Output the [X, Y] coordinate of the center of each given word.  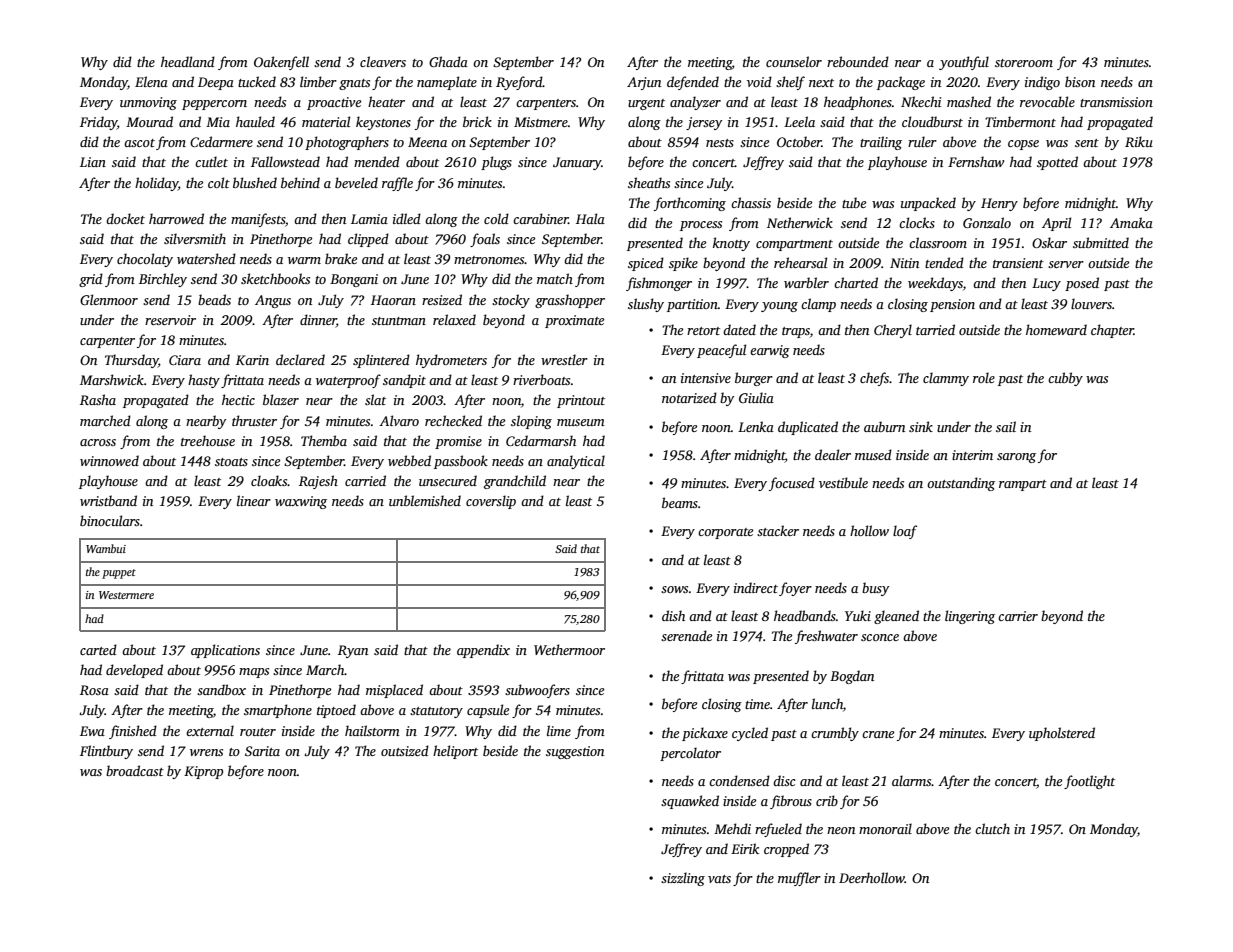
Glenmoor [109, 299]
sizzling [683, 879]
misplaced [394, 691]
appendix [483, 651]
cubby [1065, 379]
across [98, 442]
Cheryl [893, 331]
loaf [905, 532]
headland [188, 61]
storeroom [1024, 63]
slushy [646, 305]
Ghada [448, 61]
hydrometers [451, 361]
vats [719, 879]
